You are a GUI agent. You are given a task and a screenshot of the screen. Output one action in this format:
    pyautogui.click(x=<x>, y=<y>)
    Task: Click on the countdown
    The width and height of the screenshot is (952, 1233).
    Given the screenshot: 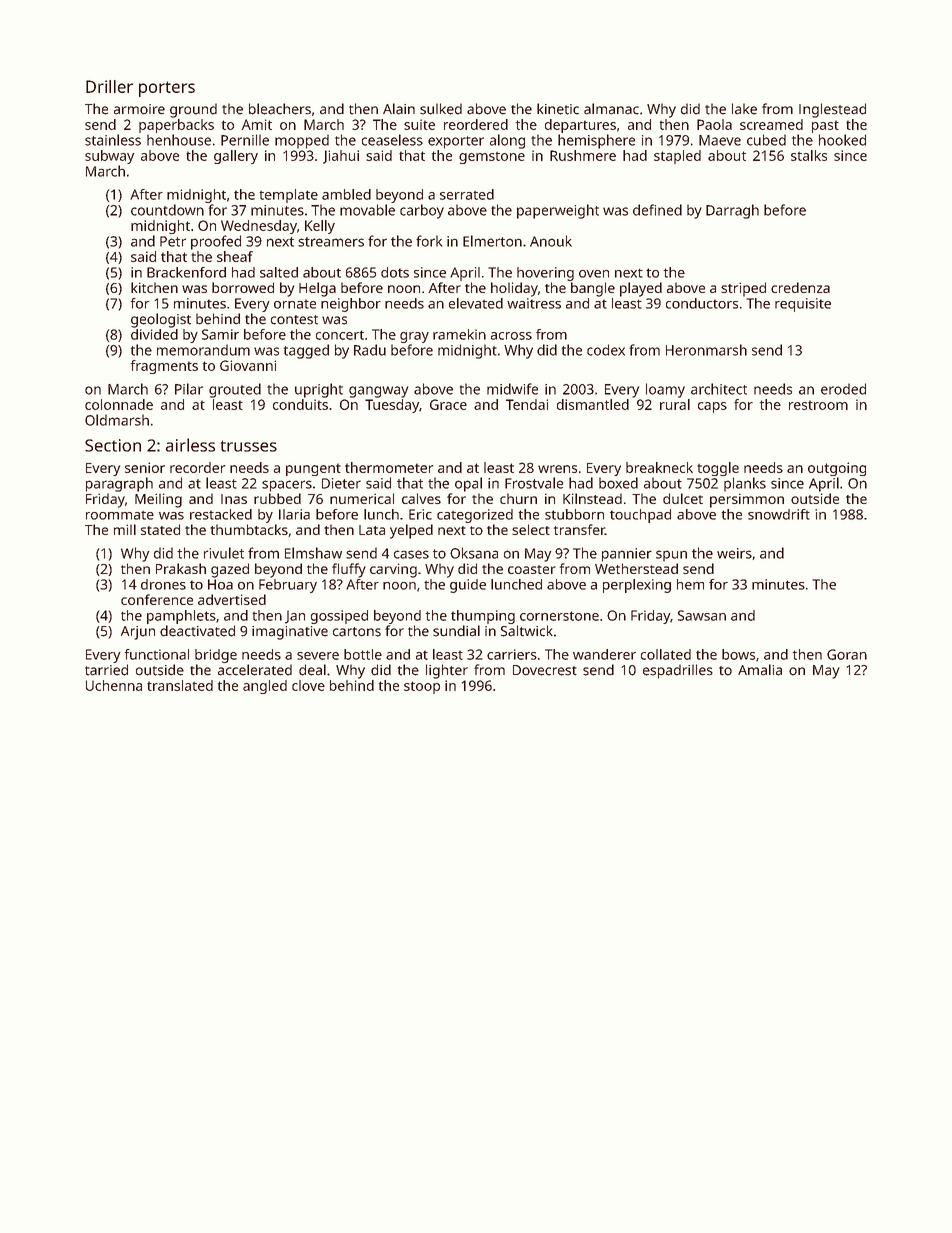 What is the action you would take?
    pyautogui.click(x=167, y=210)
